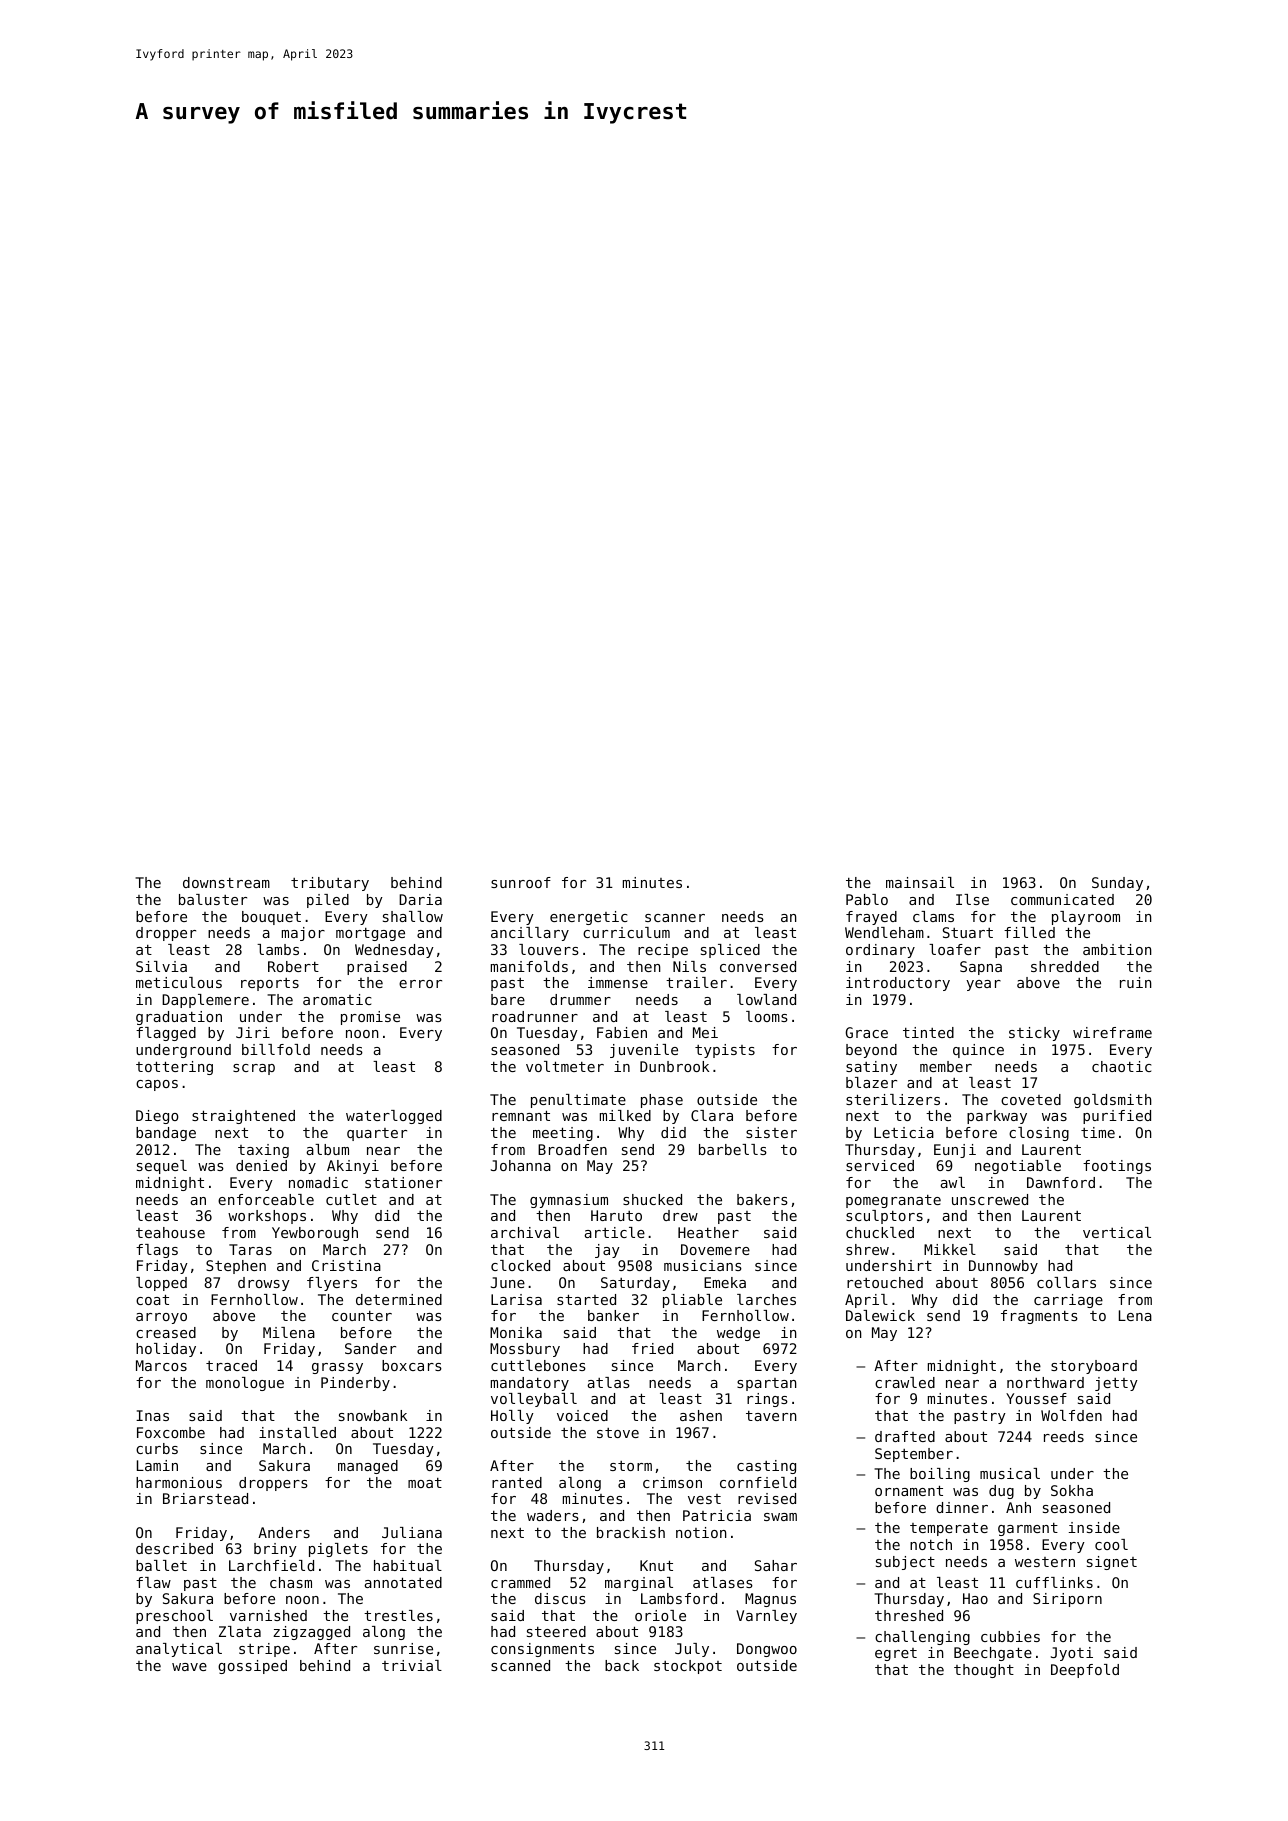 The height and width of the image is (1821, 1288). What do you see at coordinates (291, 1582) in the image?
I see `chasm` at bounding box center [291, 1582].
